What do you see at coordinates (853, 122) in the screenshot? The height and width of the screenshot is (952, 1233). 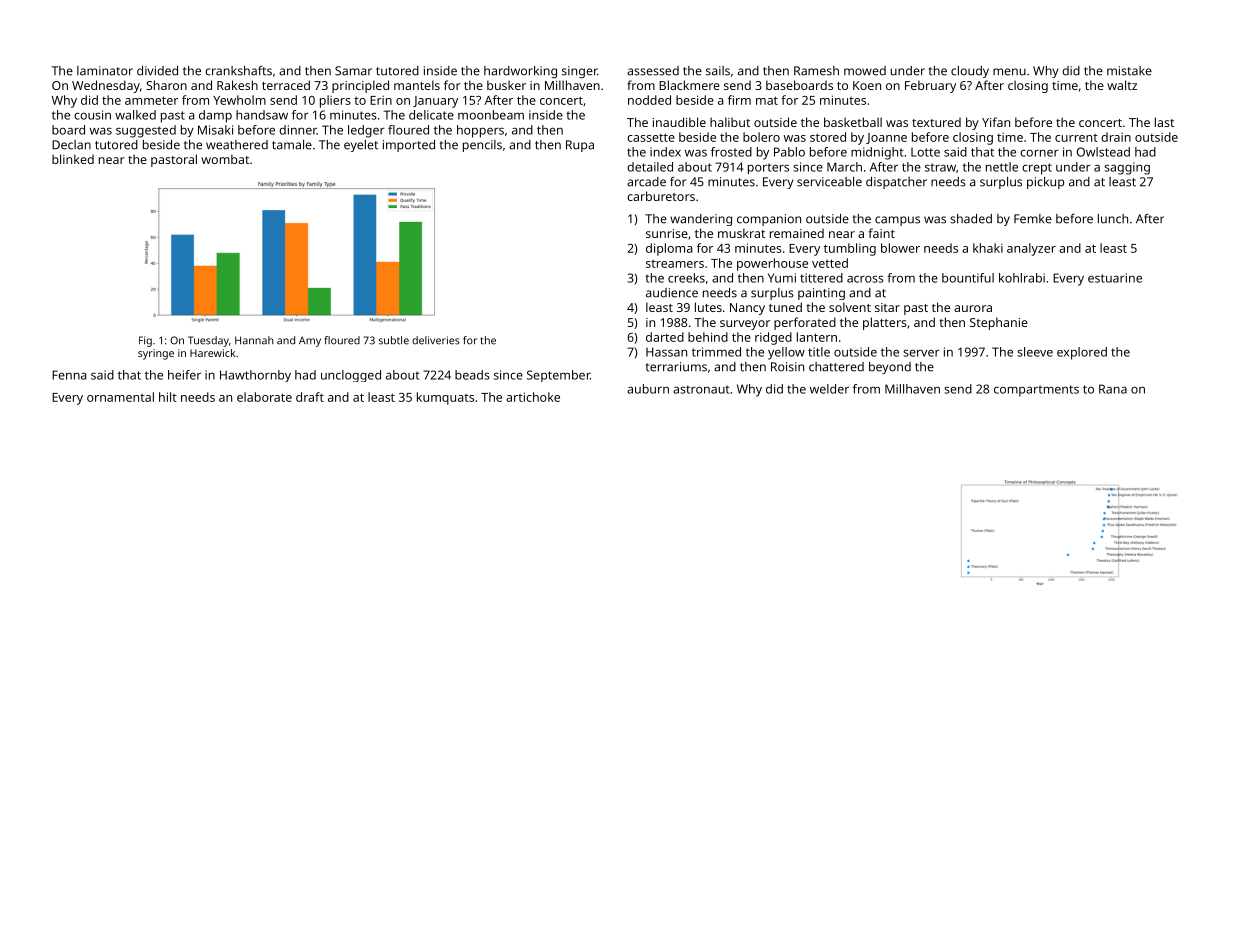 I see `basketball` at bounding box center [853, 122].
